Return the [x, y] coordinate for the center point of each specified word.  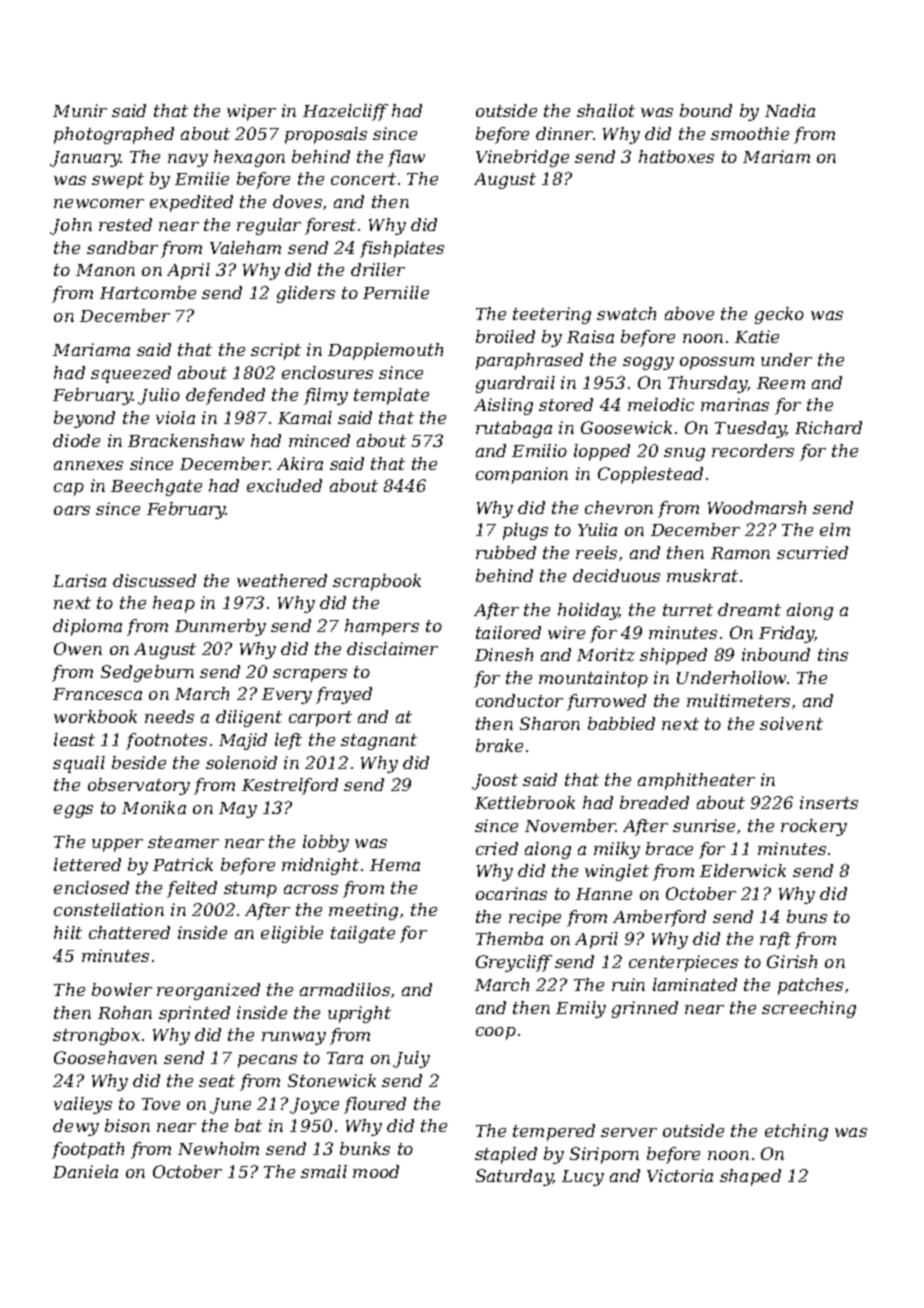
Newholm [218, 1148]
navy [188, 160]
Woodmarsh [757, 507]
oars [72, 510]
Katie [757, 336]
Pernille [396, 292]
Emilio [539, 450]
